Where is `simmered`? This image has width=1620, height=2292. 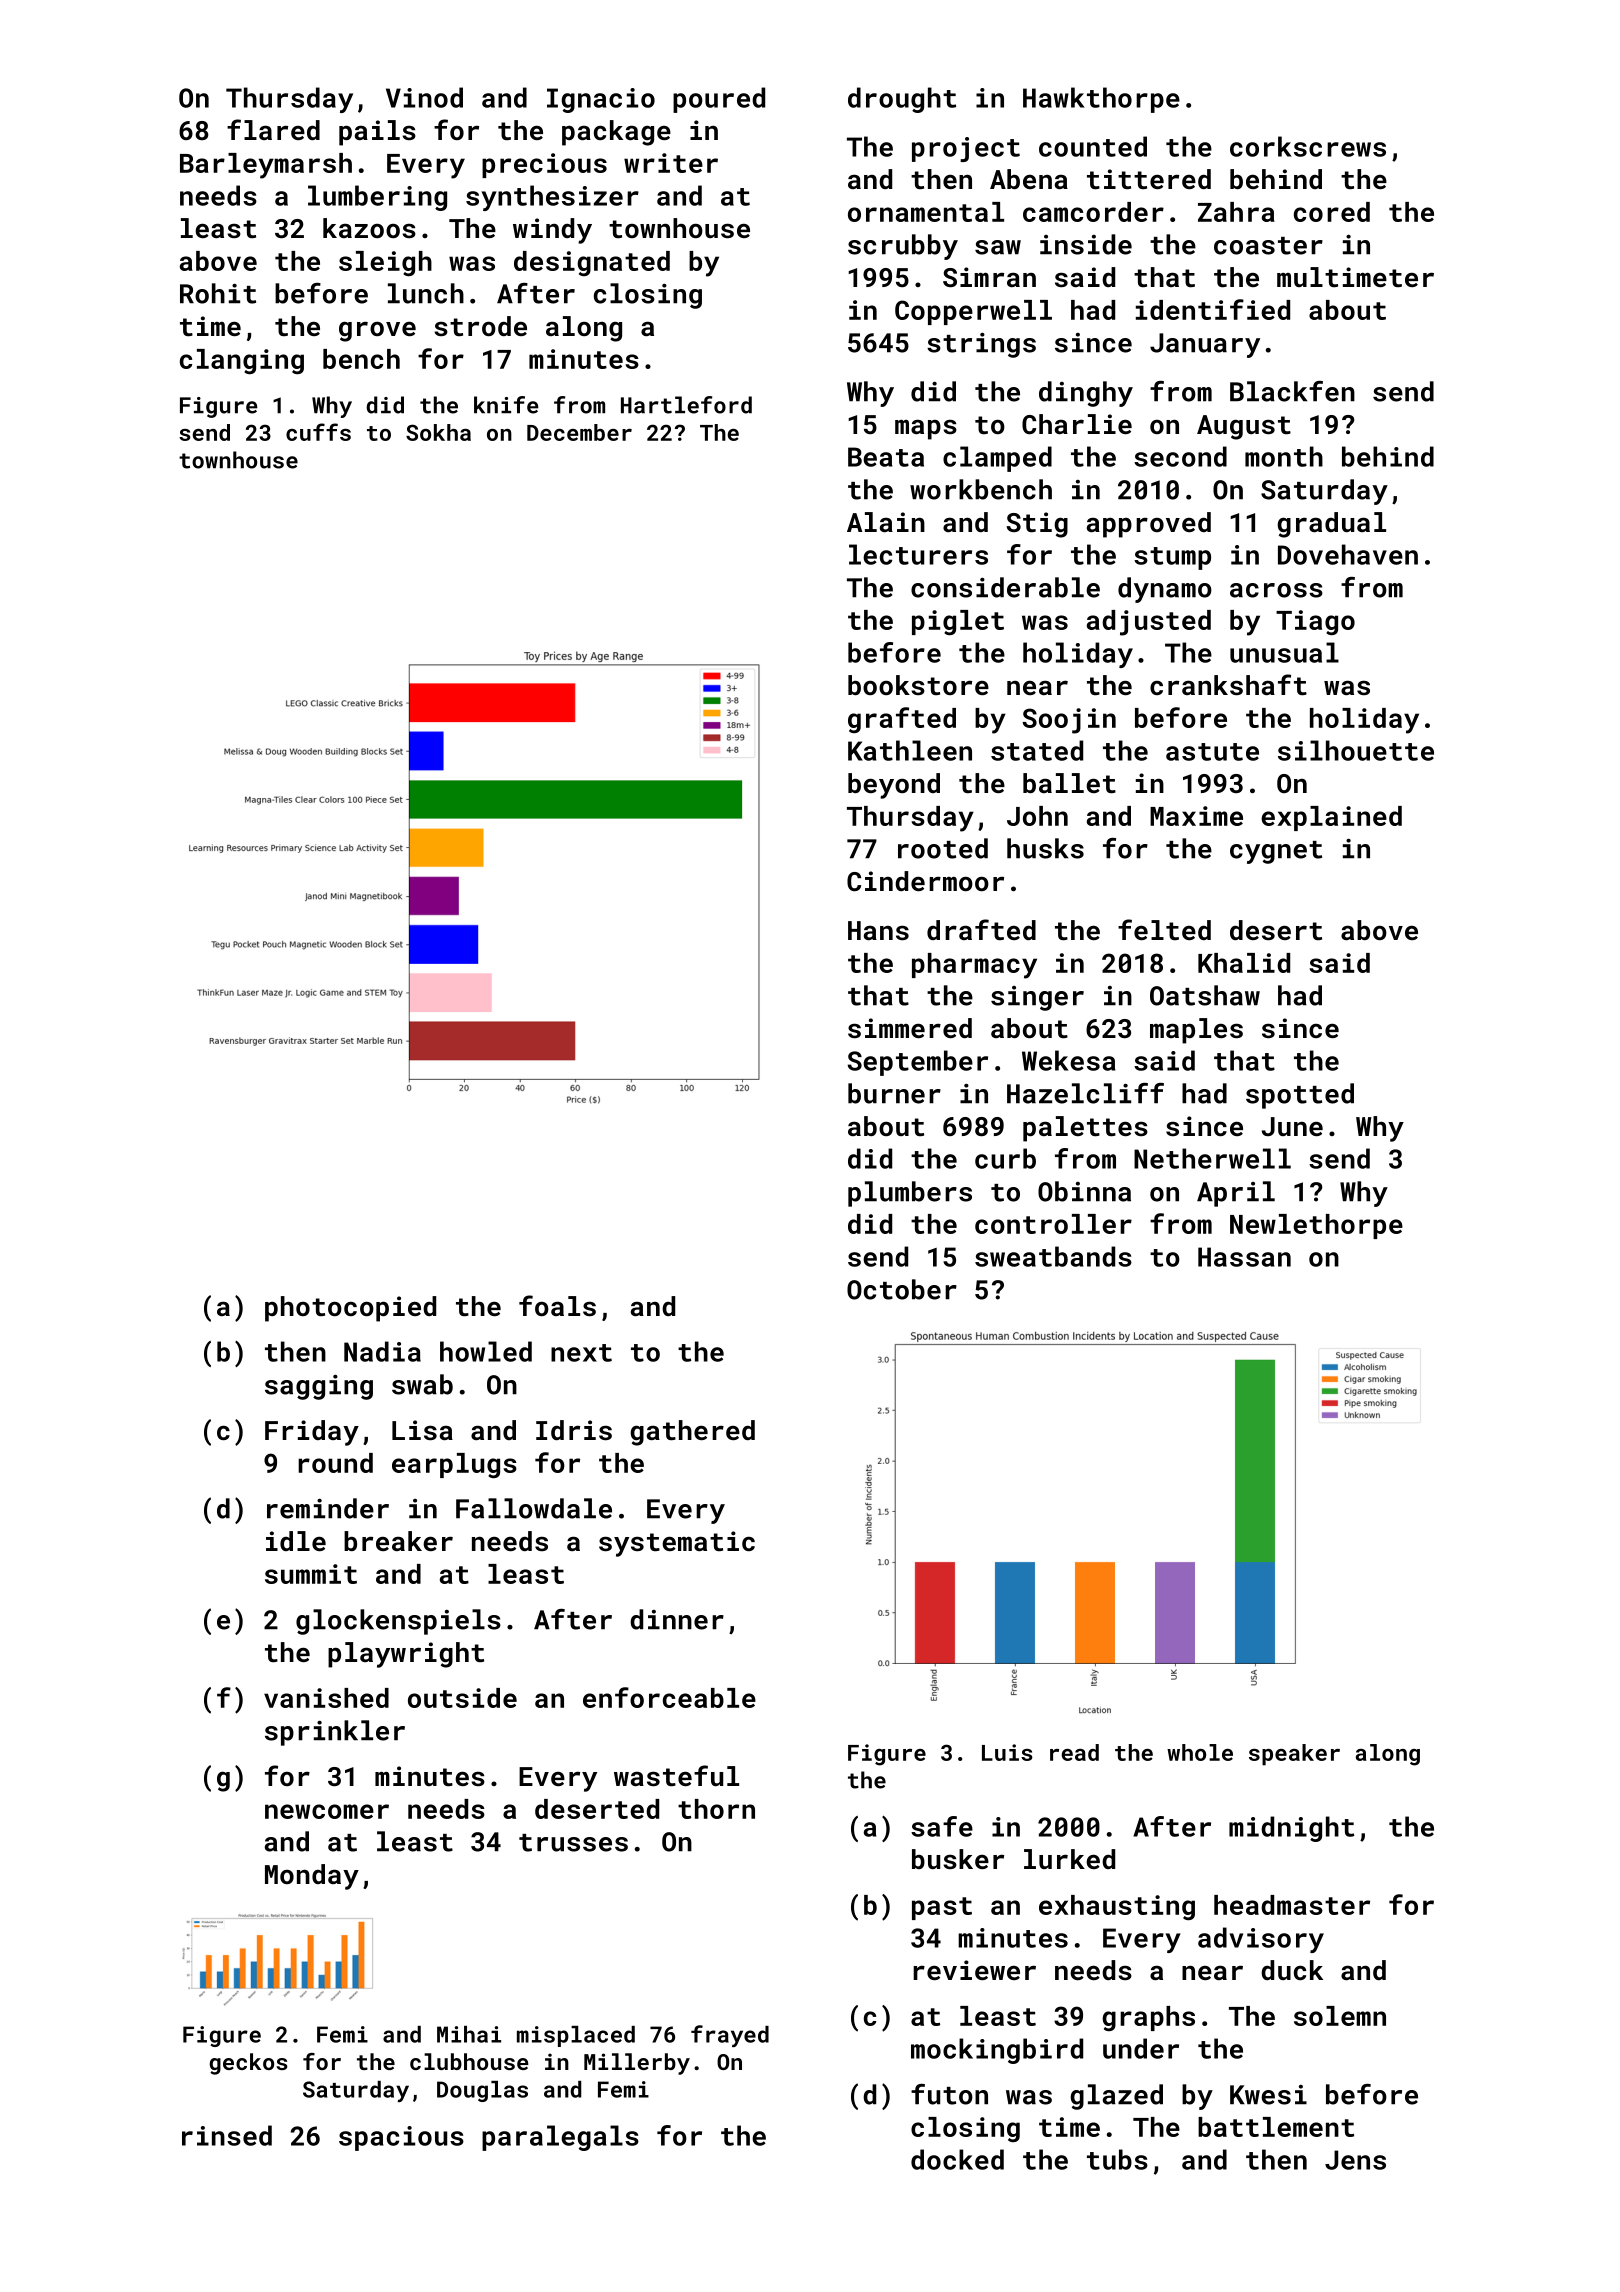
simmered is located at coordinates (910, 1028).
